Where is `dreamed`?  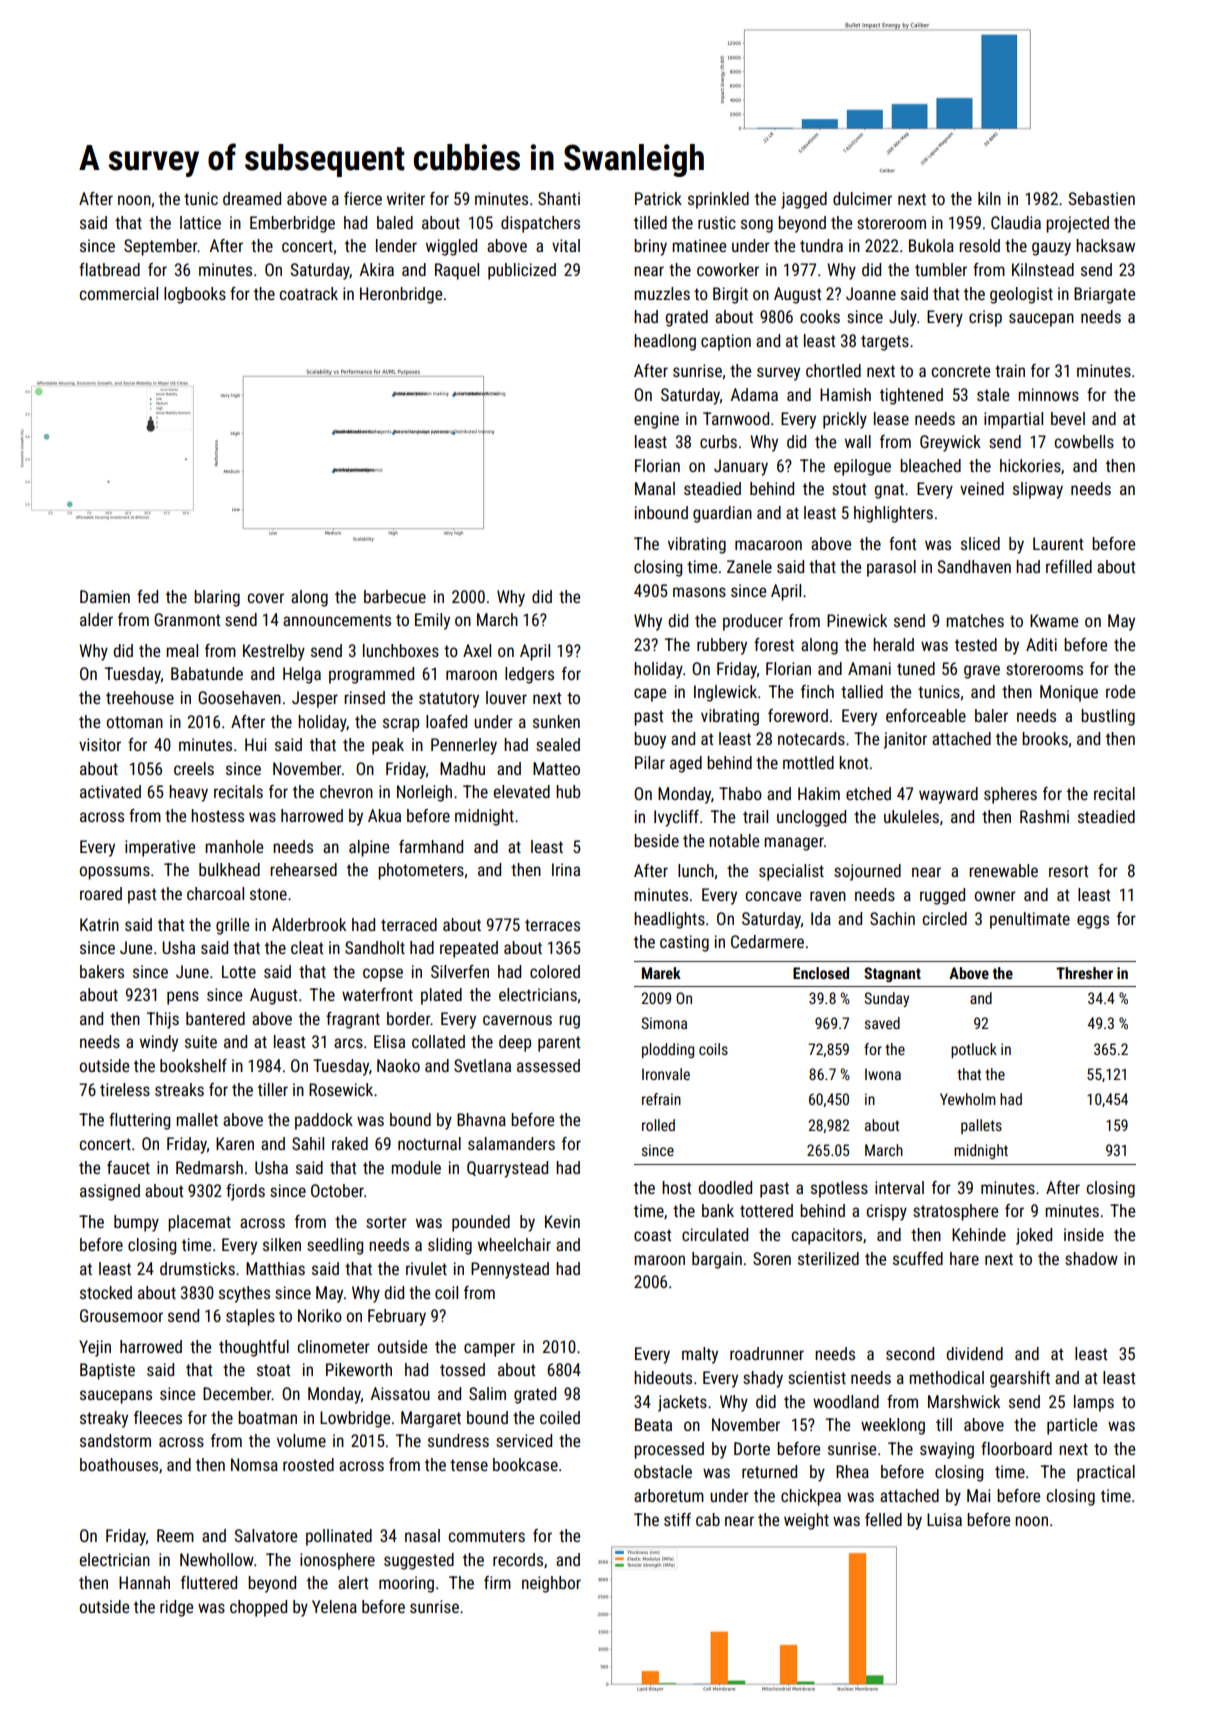
dreamed is located at coordinates (252, 198).
